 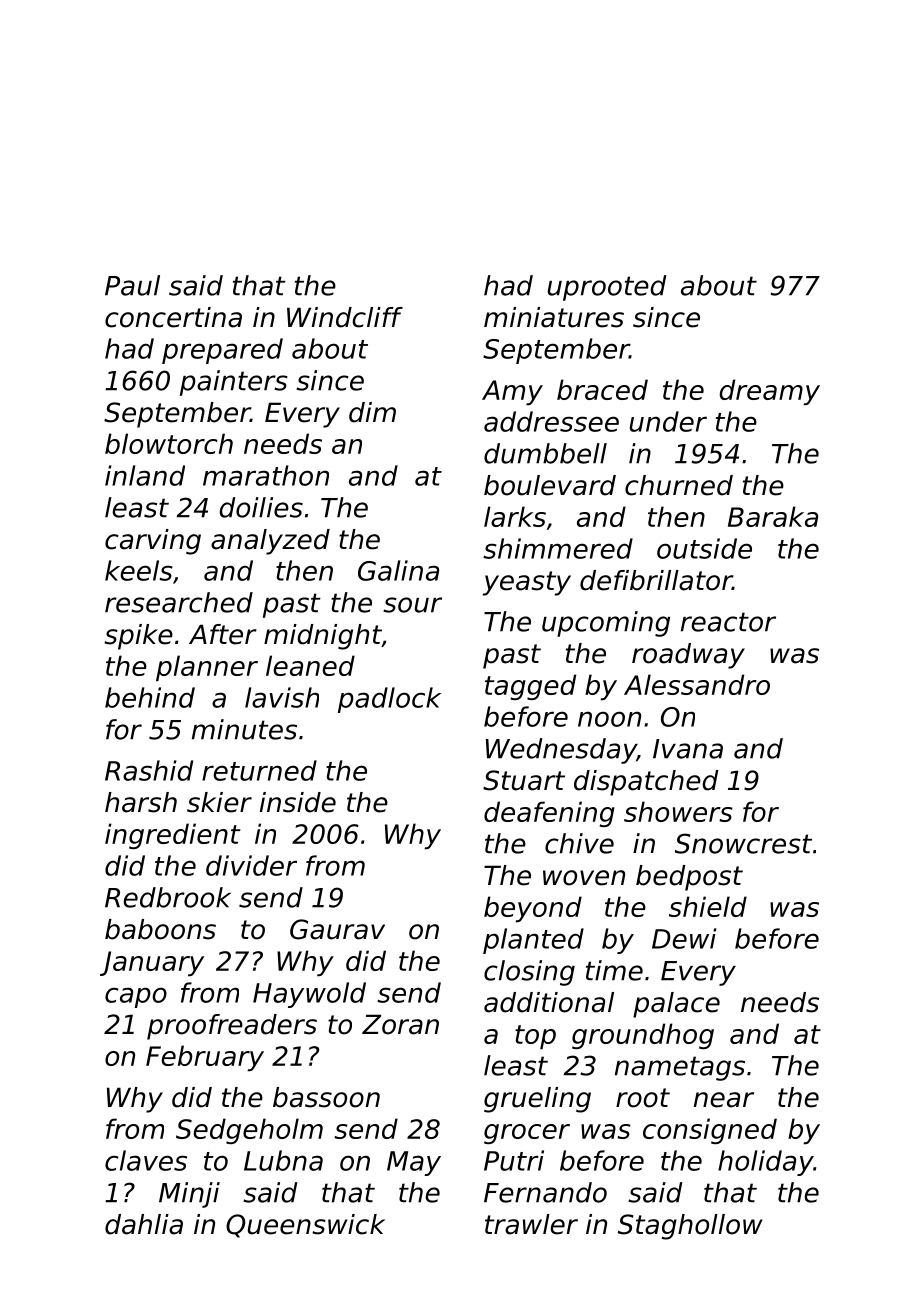 I want to click on Snowcrest, so click(x=743, y=843).
